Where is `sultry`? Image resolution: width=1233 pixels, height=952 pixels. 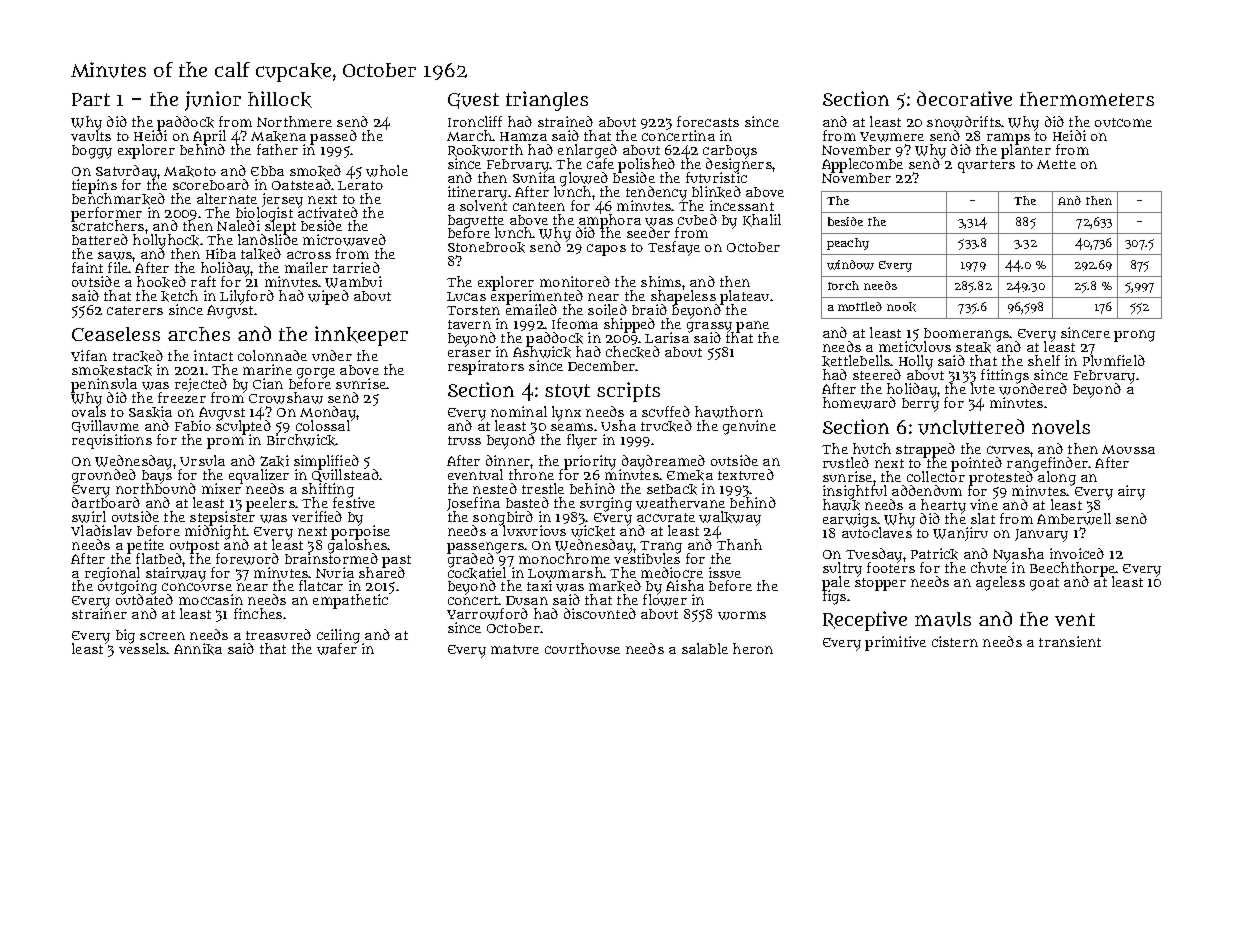 sultry is located at coordinates (842, 569).
